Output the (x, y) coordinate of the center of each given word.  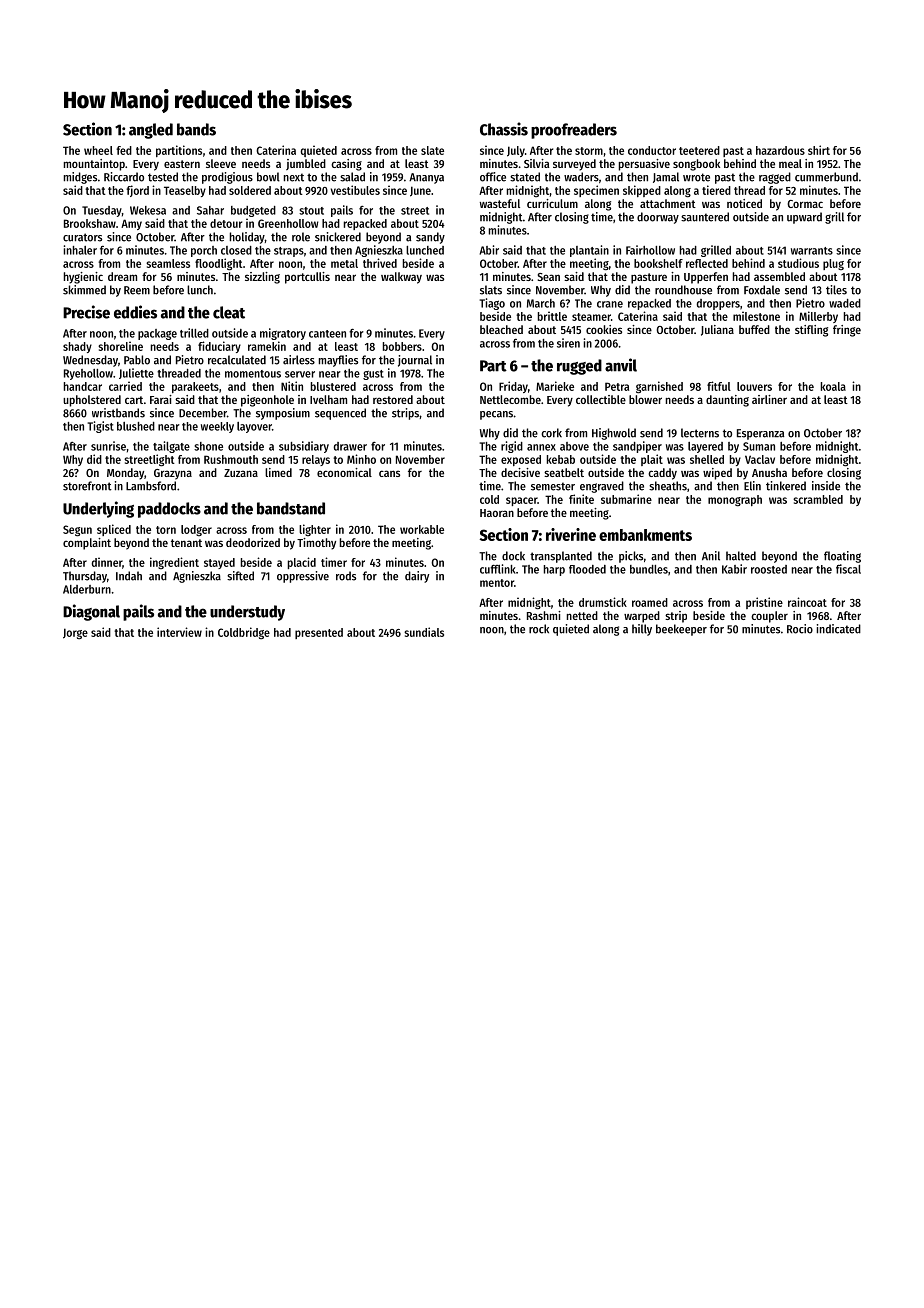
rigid (512, 447)
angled (151, 131)
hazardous (780, 150)
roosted (769, 569)
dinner (107, 562)
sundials (424, 632)
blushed (136, 426)
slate (432, 150)
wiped (717, 474)
